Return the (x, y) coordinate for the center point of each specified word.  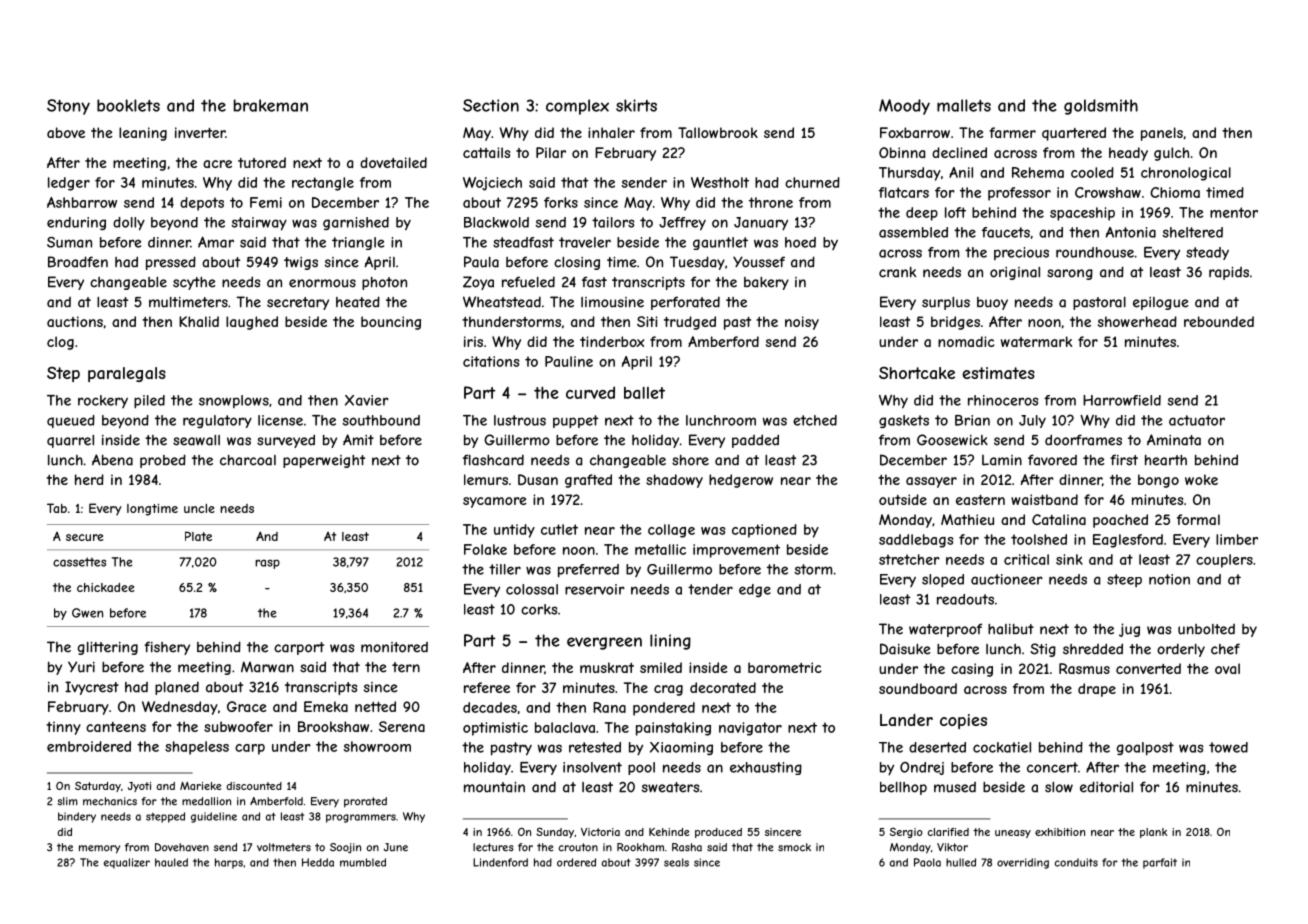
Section (491, 105)
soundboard (918, 688)
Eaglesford (1128, 541)
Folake (485, 549)
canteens (116, 727)
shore (690, 460)
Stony (68, 107)
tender (710, 589)
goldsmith (1101, 107)
